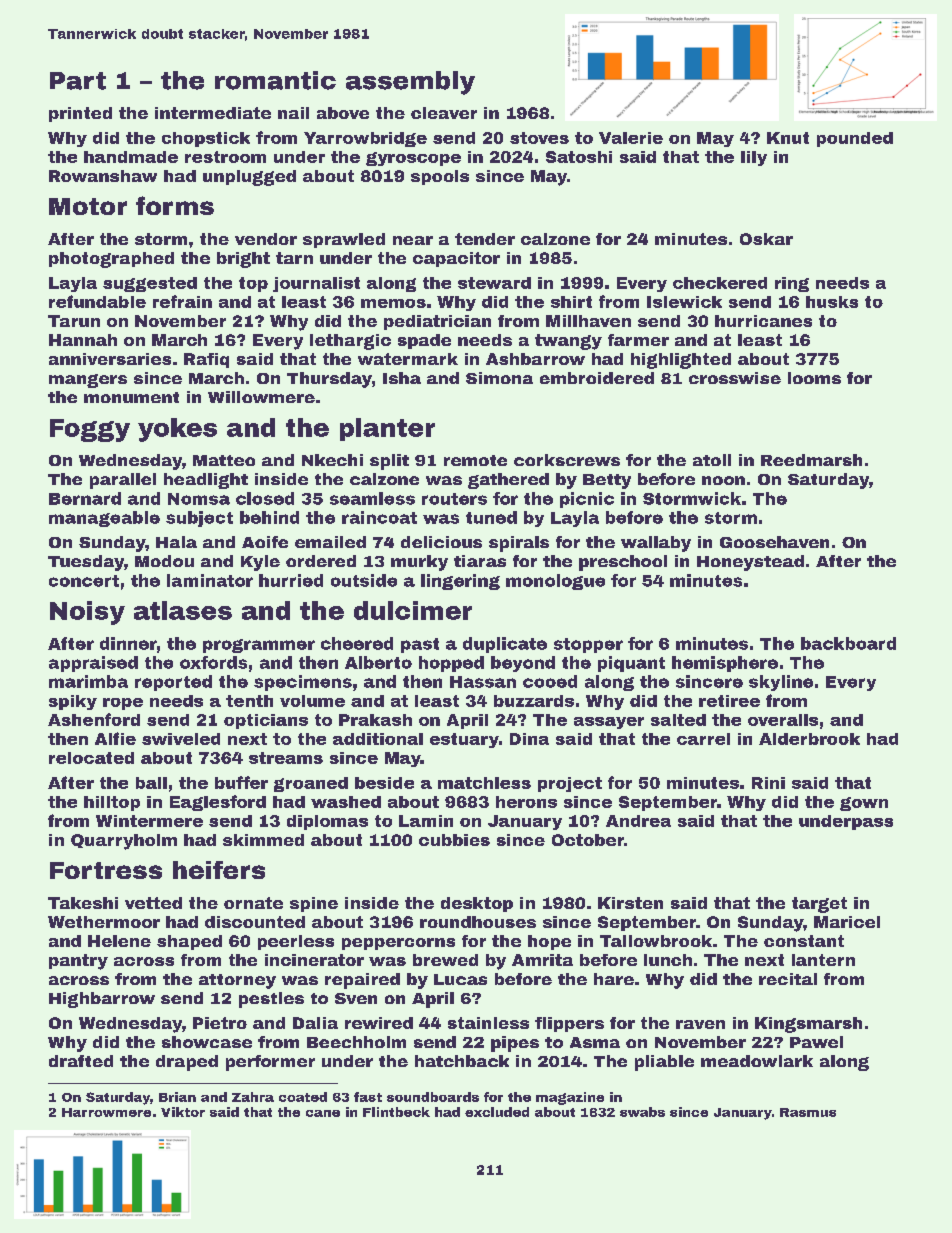  What do you see at coordinates (410, 83) in the screenshot?
I see `assembly` at bounding box center [410, 83].
